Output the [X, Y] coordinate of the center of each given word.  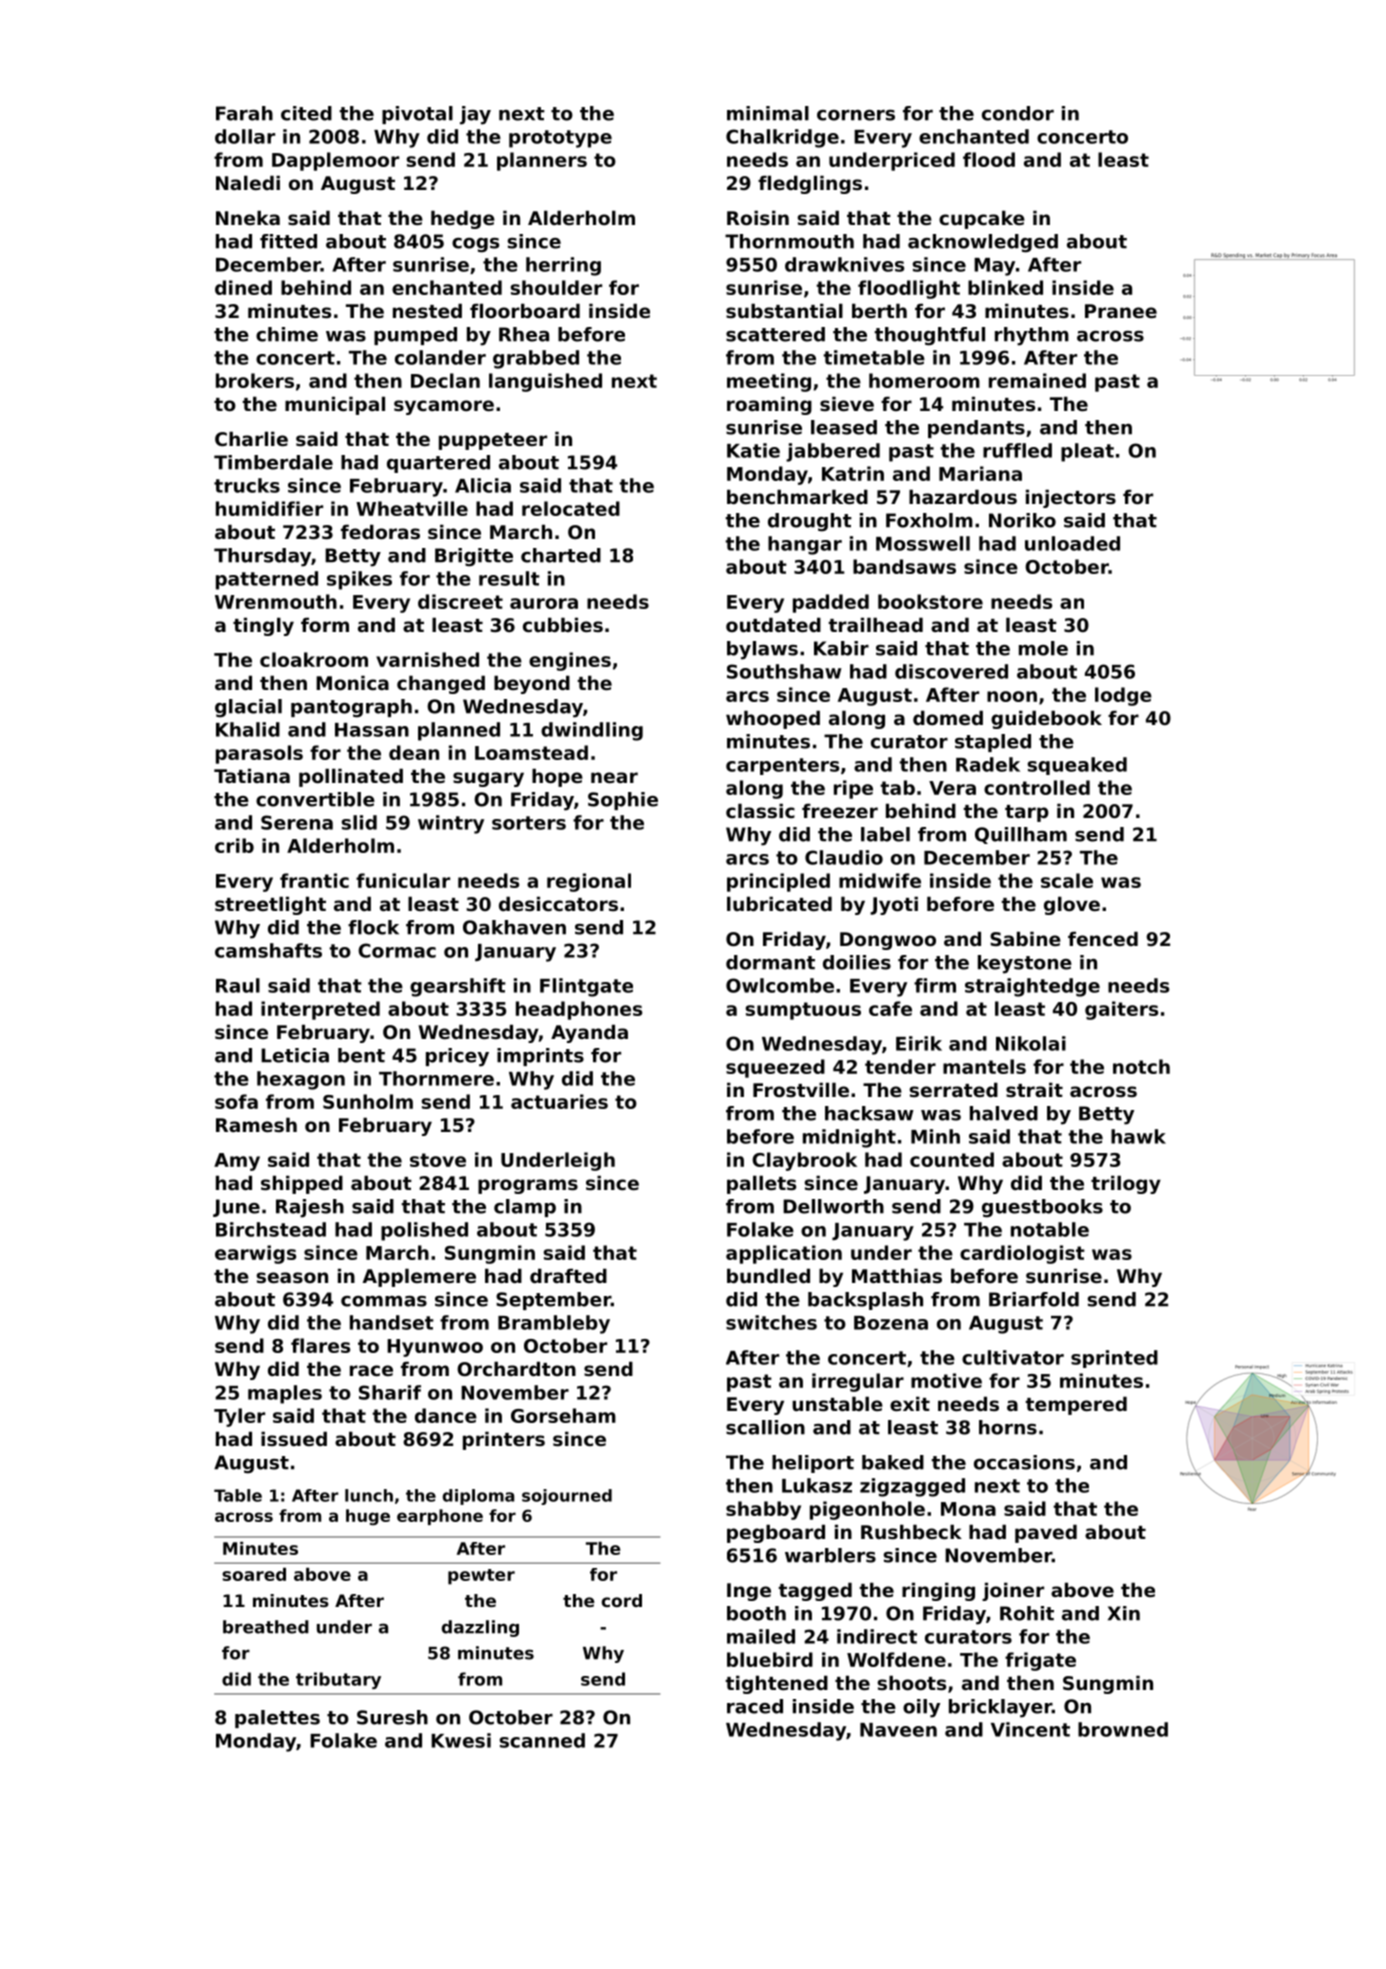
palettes [277, 1719]
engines [570, 661]
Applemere [419, 1277]
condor [1018, 113]
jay [475, 115]
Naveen [898, 1730]
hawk [1138, 1136]
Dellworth [833, 1206]
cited [306, 113]
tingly [263, 626]
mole [1043, 648]
